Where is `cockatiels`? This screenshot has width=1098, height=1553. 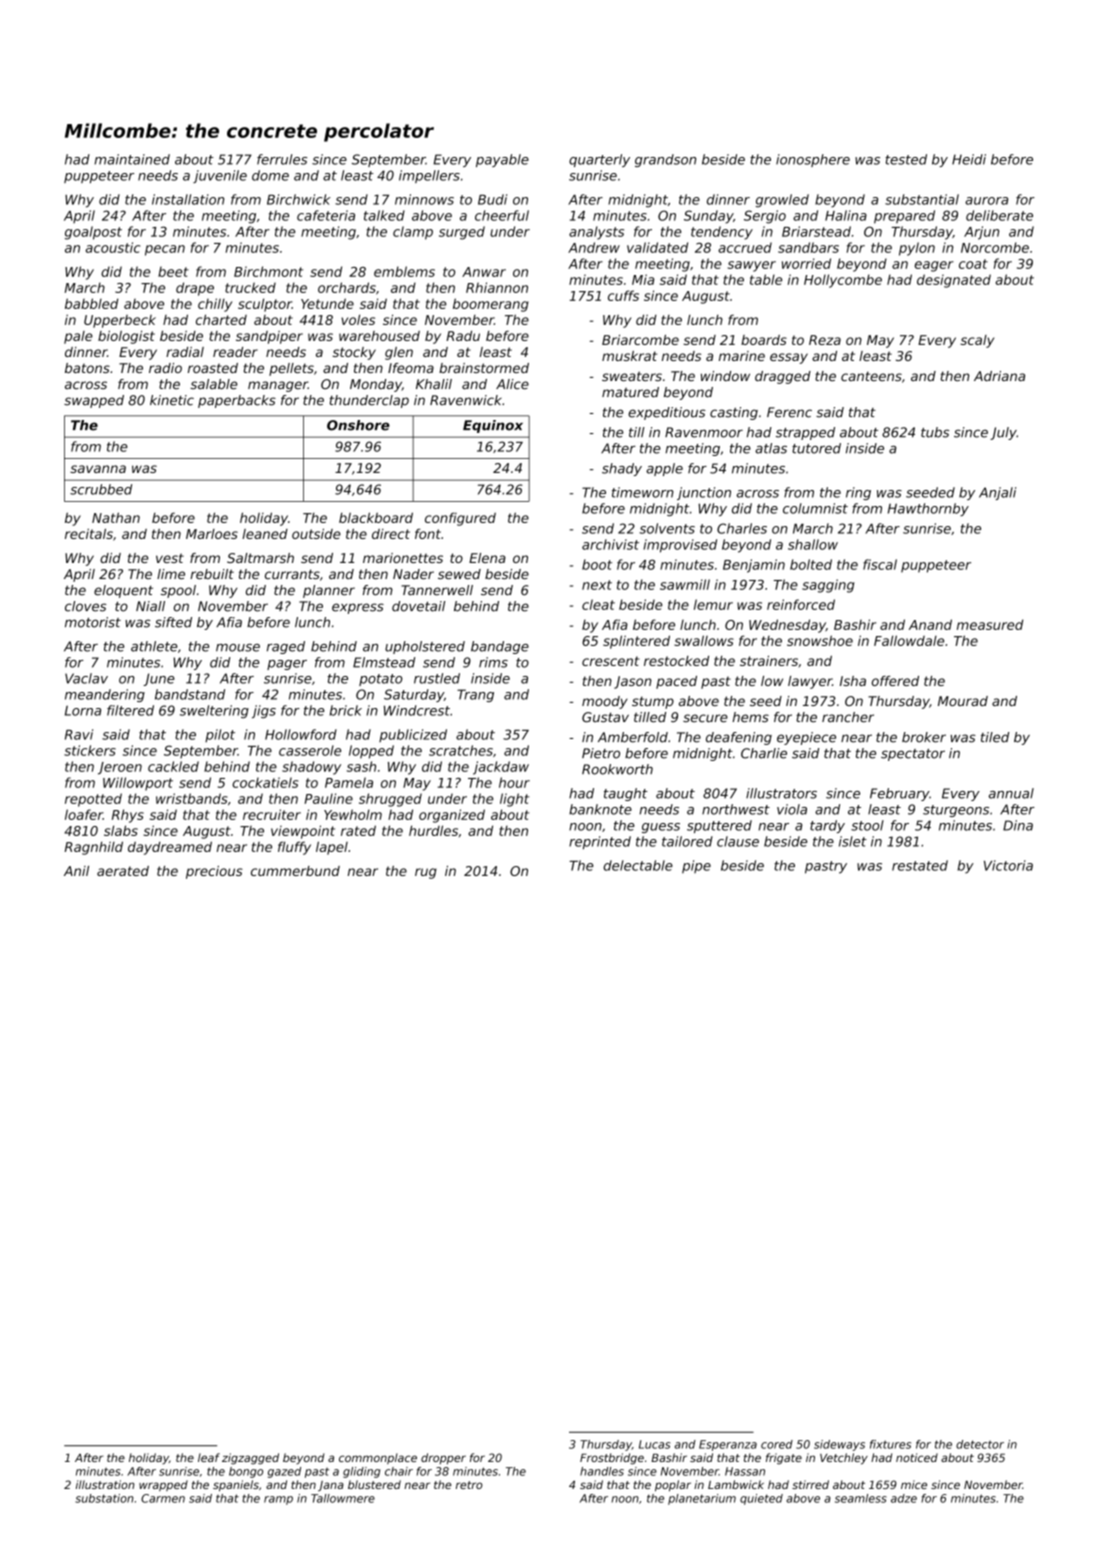
cockatiels is located at coordinates (265, 782).
